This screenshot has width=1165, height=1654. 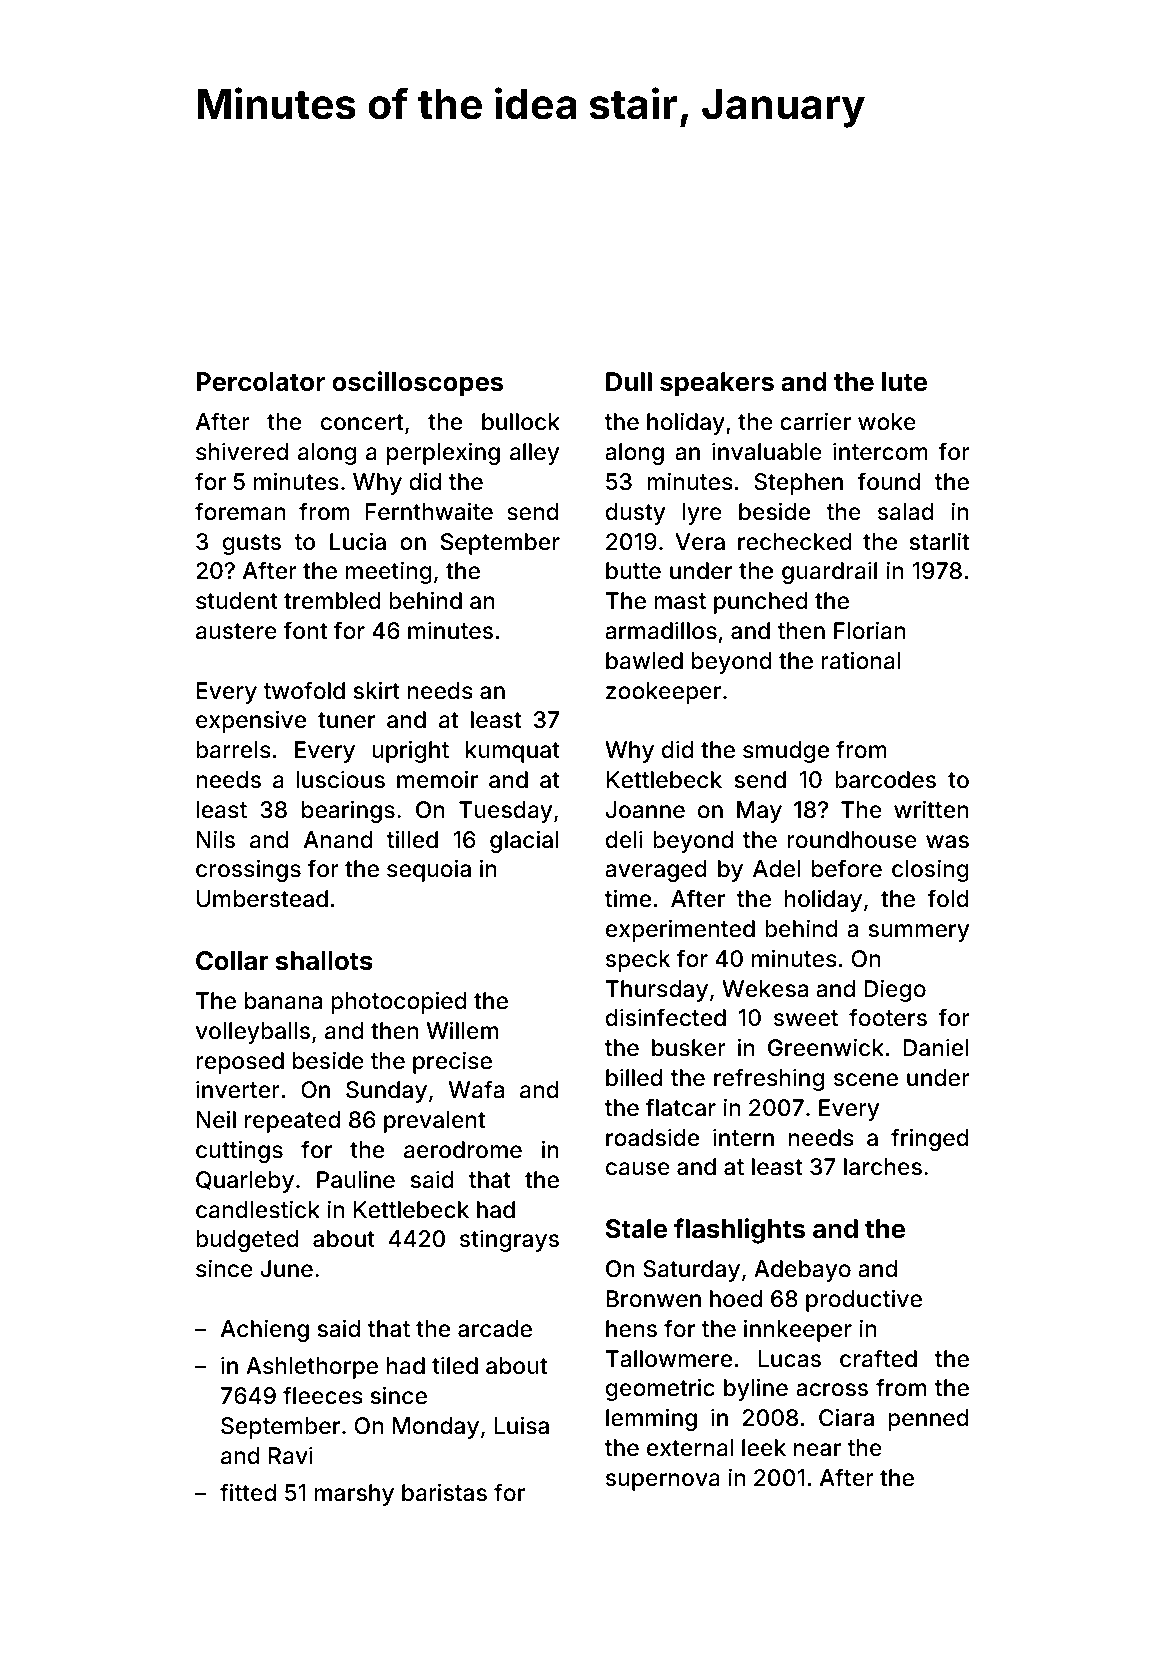 What do you see at coordinates (869, 630) in the screenshot?
I see `Florian` at bounding box center [869, 630].
